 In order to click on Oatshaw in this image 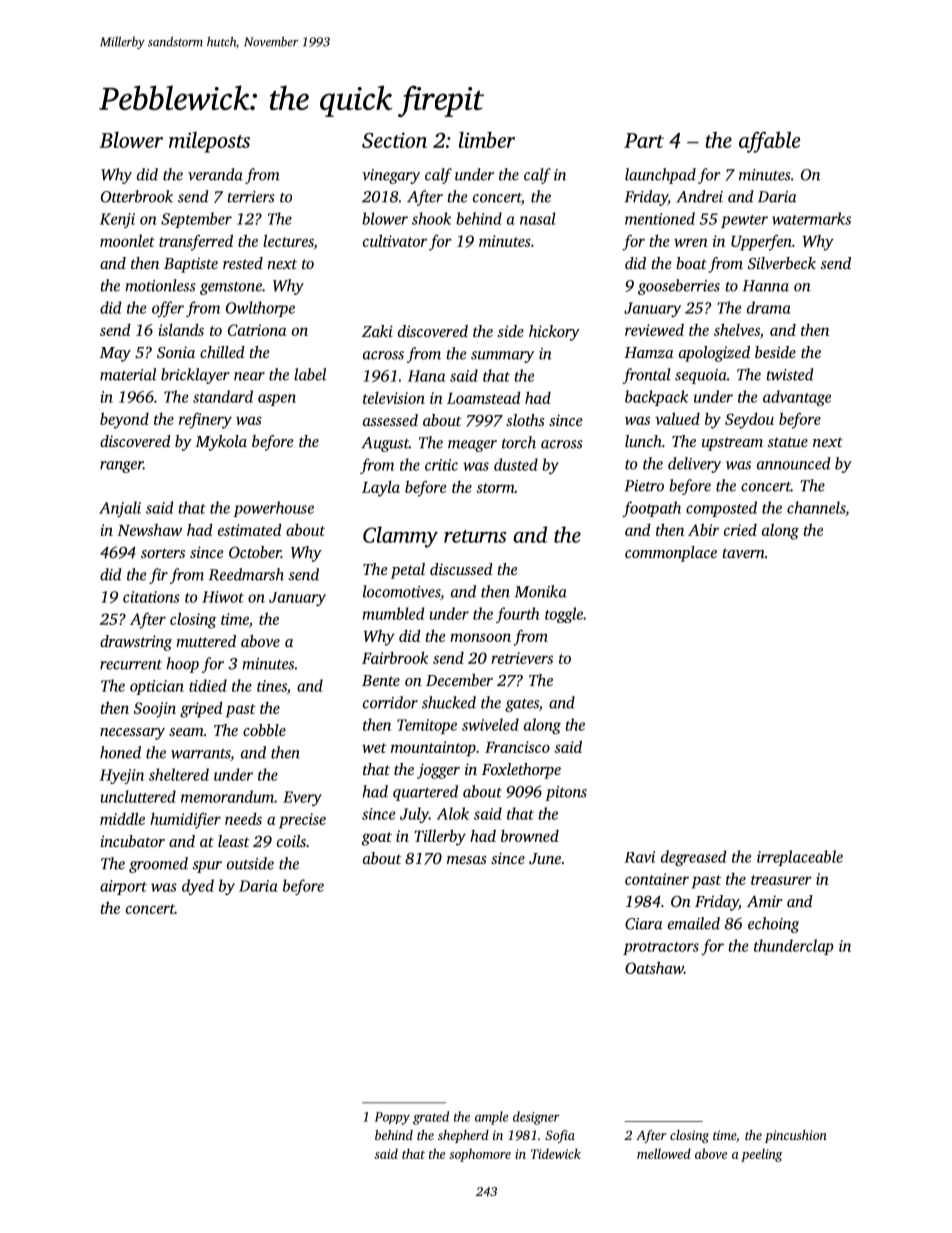, I will do `click(654, 967)`.
